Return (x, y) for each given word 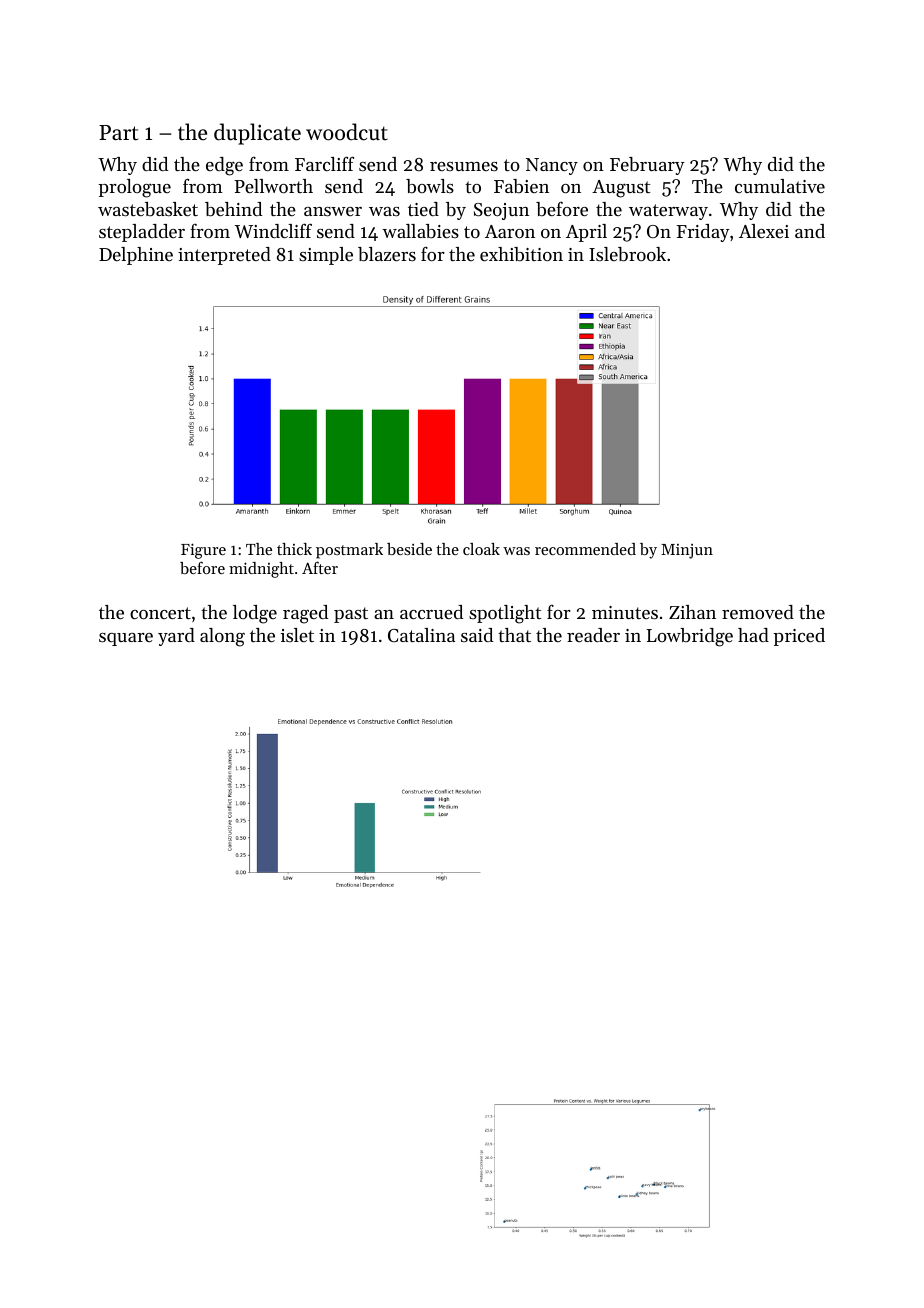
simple (326, 256)
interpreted (224, 256)
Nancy (552, 166)
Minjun (687, 551)
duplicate (257, 134)
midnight (261, 570)
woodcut (347, 132)
